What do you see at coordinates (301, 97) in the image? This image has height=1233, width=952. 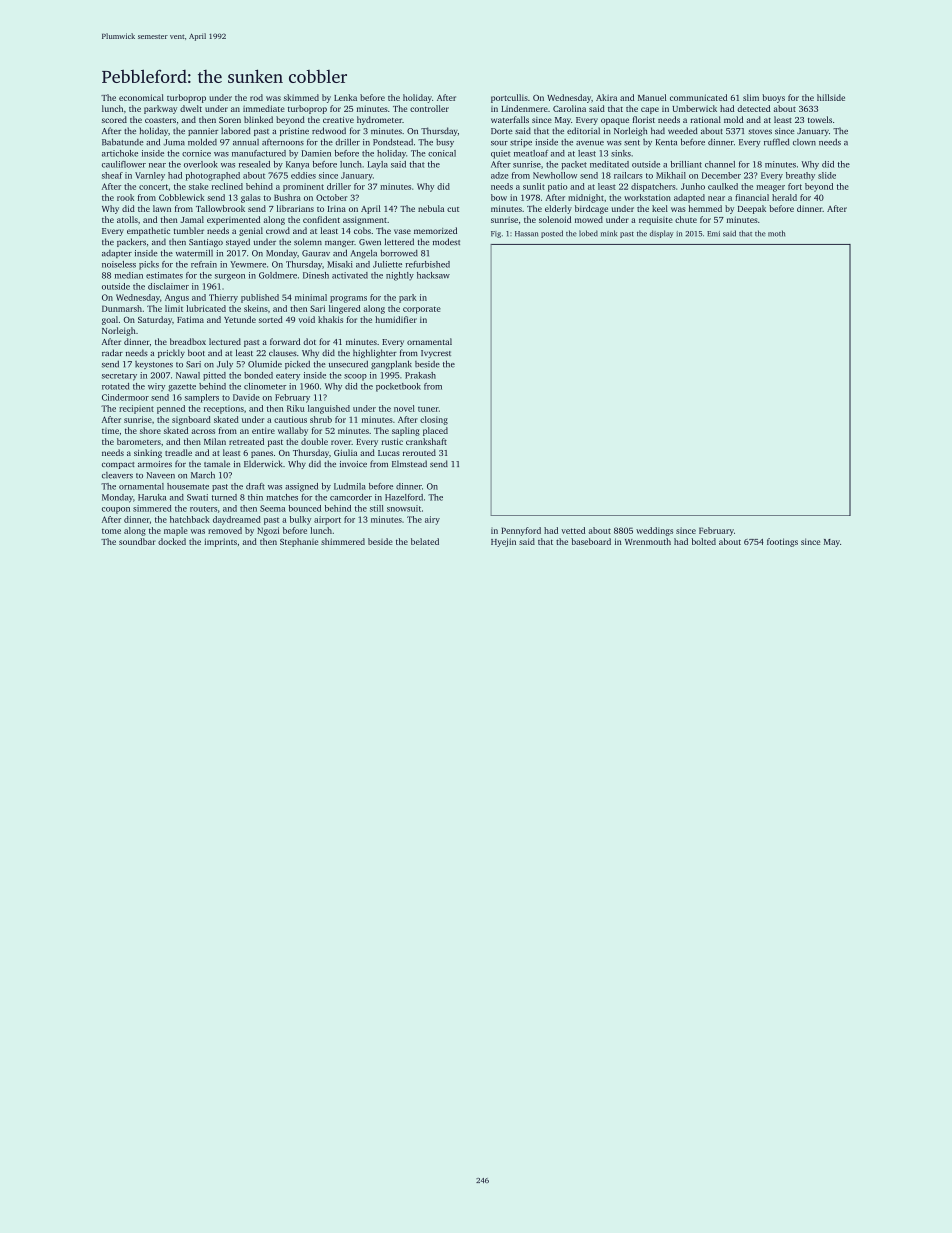 I see `skimmed` at bounding box center [301, 97].
